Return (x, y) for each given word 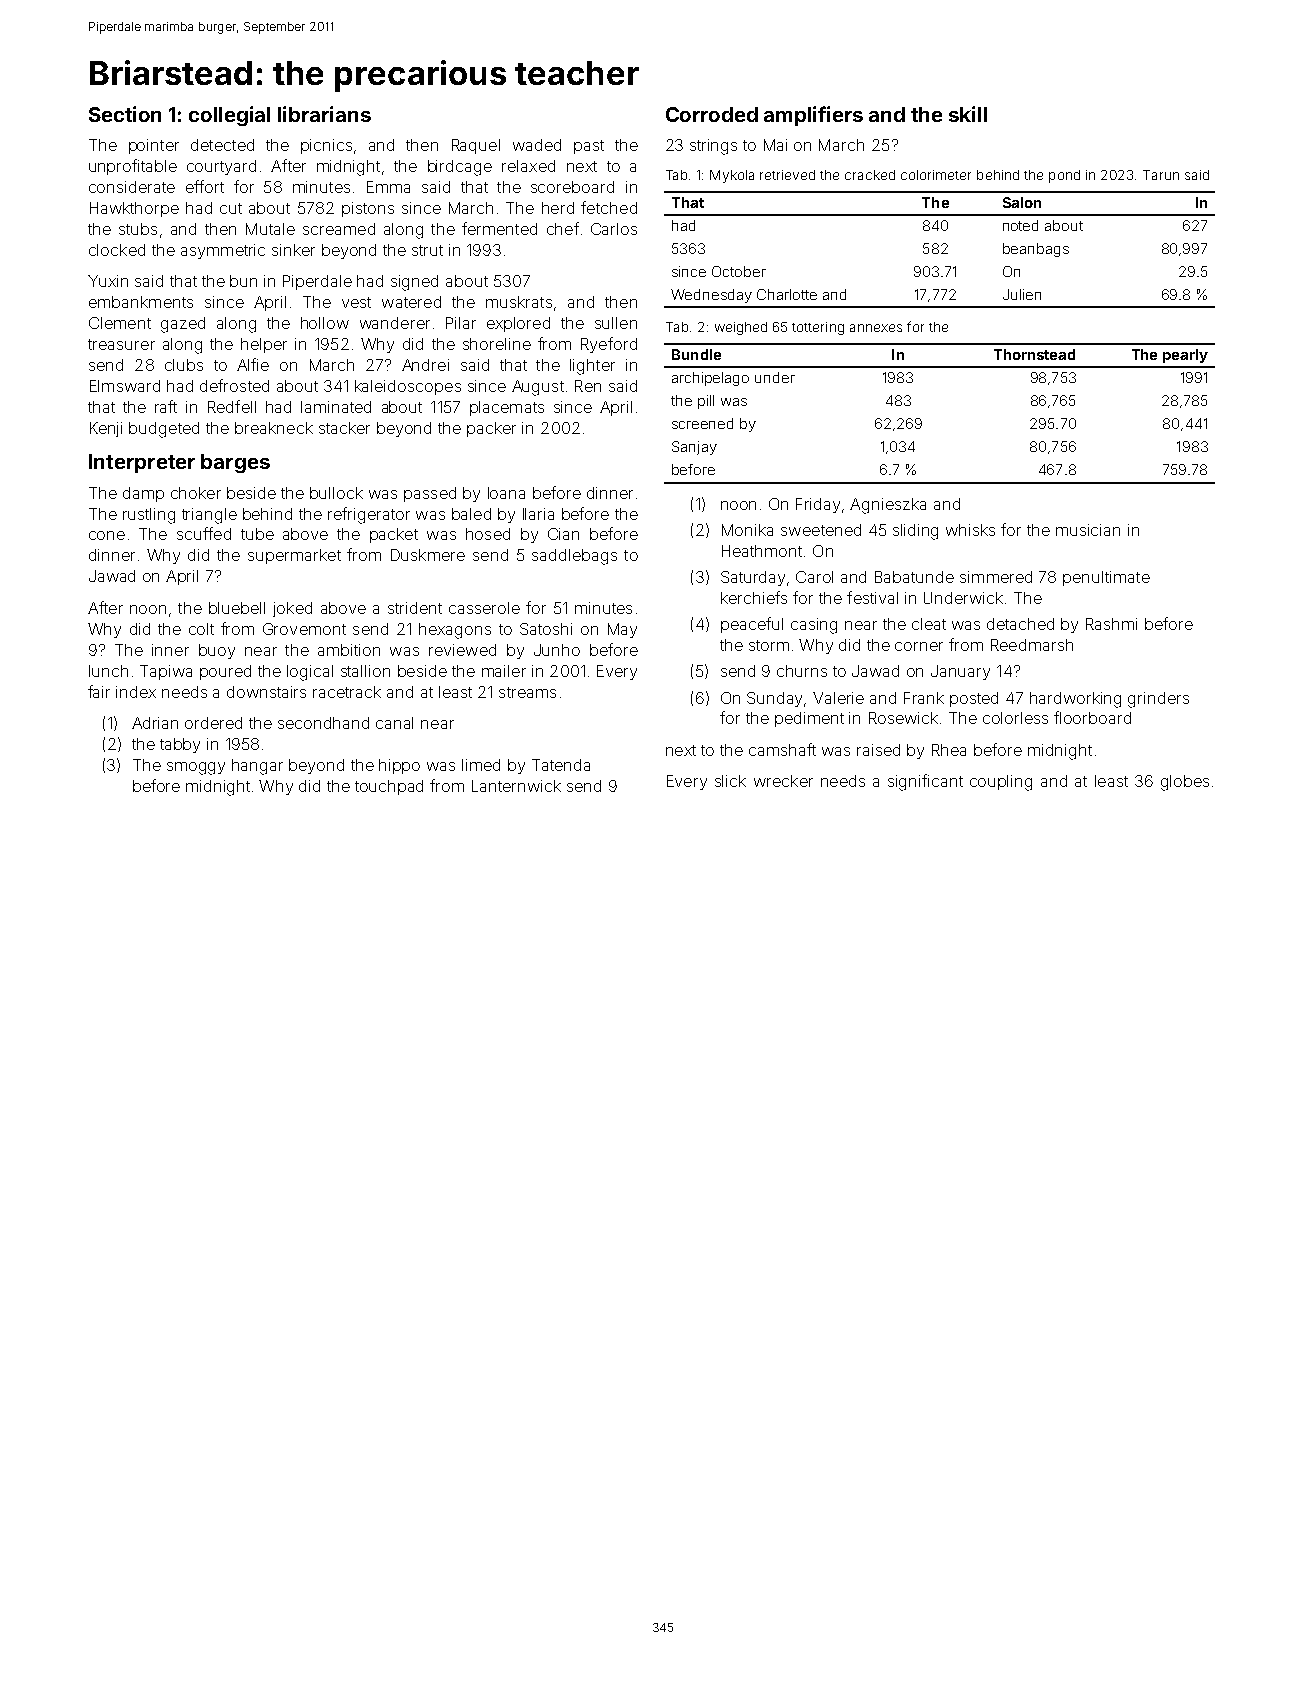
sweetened (821, 530)
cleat (929, 624)
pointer (154, 146)
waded (537, 145)
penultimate (1106, 578)
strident (415, 608)
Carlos (614, 229)
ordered (213, 723)
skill (968, 114)
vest (356, 302)
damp (143, 494)
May (622, 630)
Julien (1022, 294)
